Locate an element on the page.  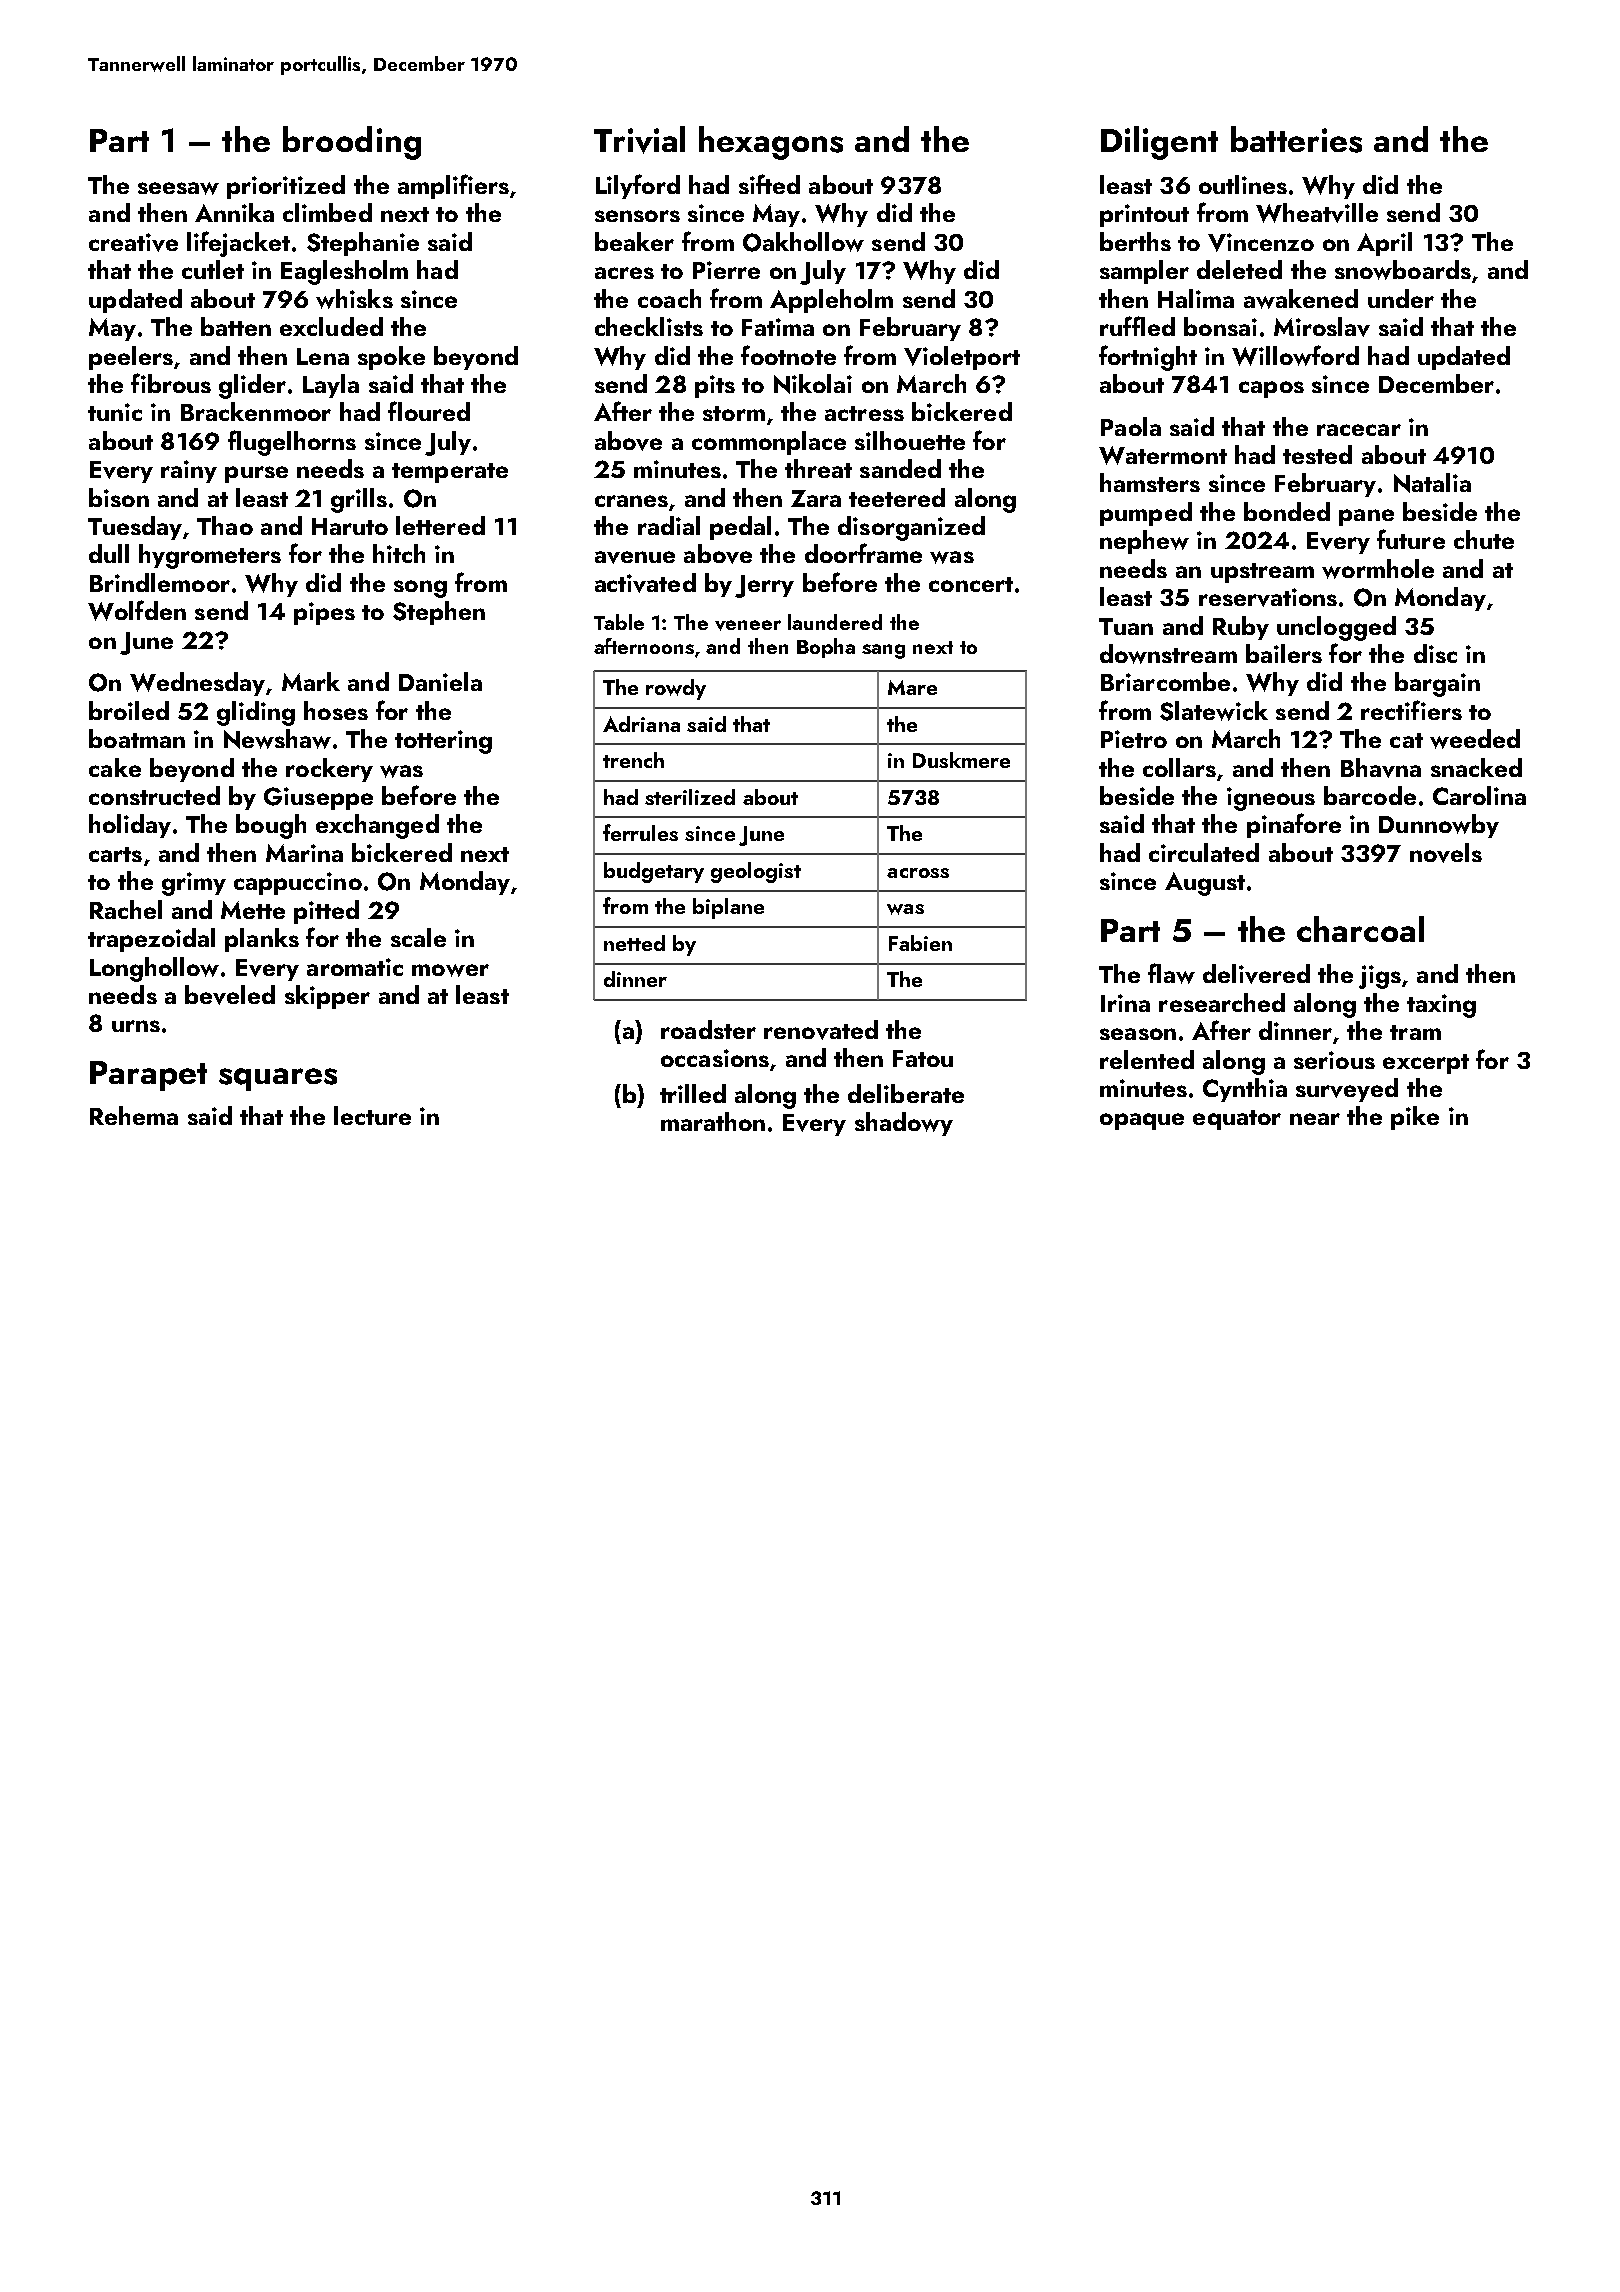
Irina is located at coordinates (1125, 1003).
